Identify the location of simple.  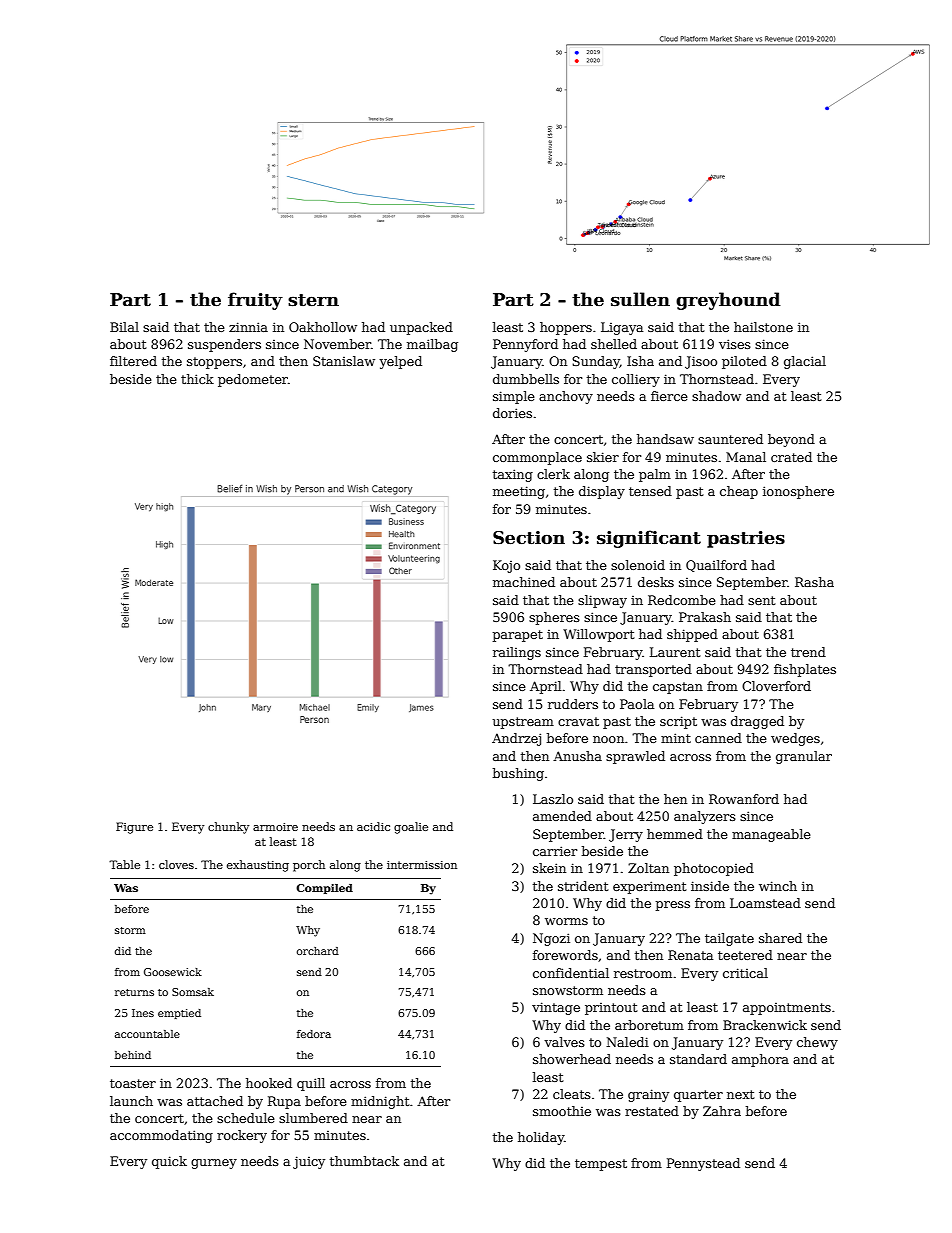
(514, 397).
